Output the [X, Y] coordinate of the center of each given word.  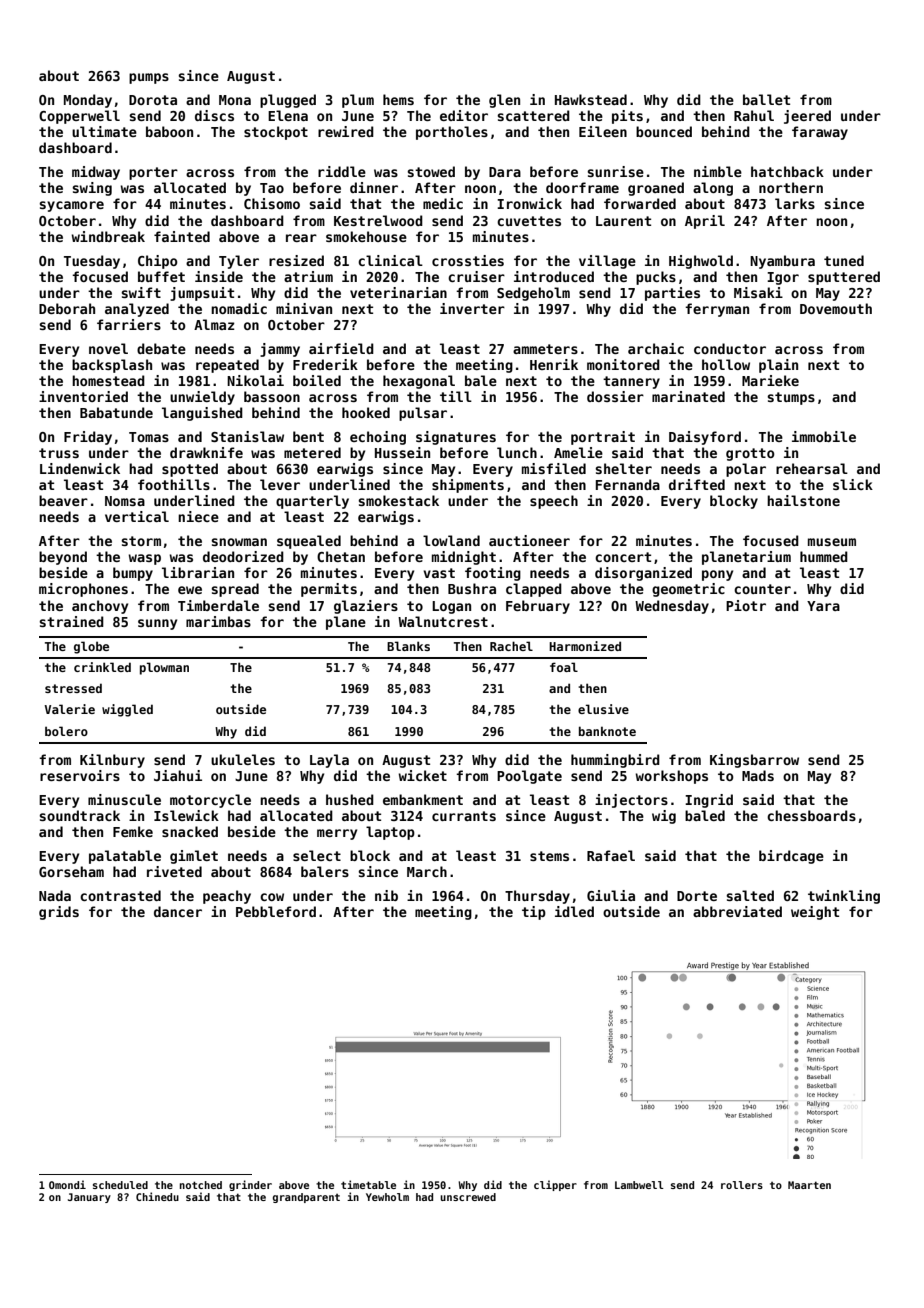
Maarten [809, 1185]
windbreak [108, 236]
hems [398, 99]
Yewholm [387, 1197]
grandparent [306, 1198]
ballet [766, 99]
